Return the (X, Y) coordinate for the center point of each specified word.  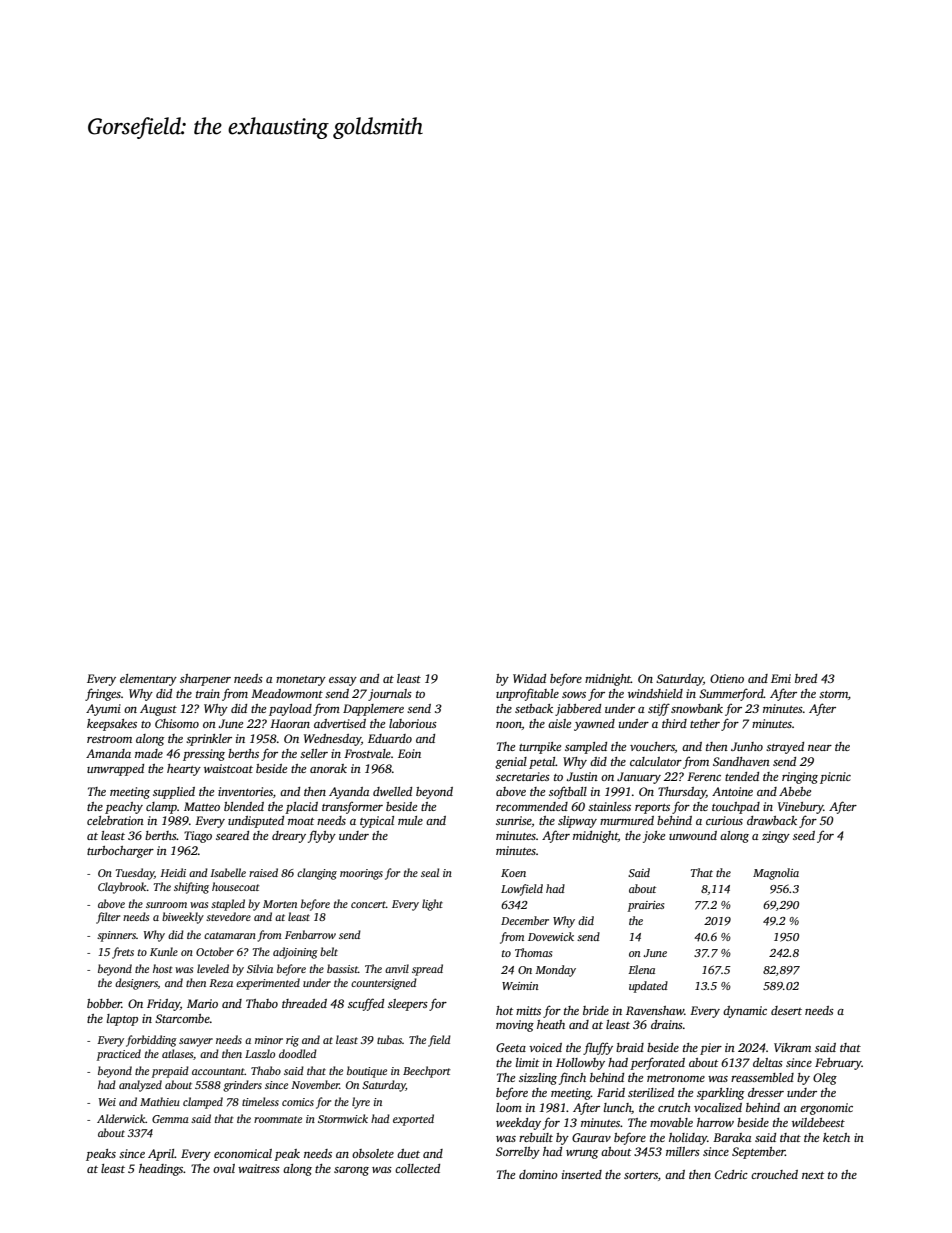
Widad (529, 678)
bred (806, 678)
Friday (163, 1005)
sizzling (538, 1079)
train (208, 693)
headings (161, 1170)
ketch (836, 1137)
